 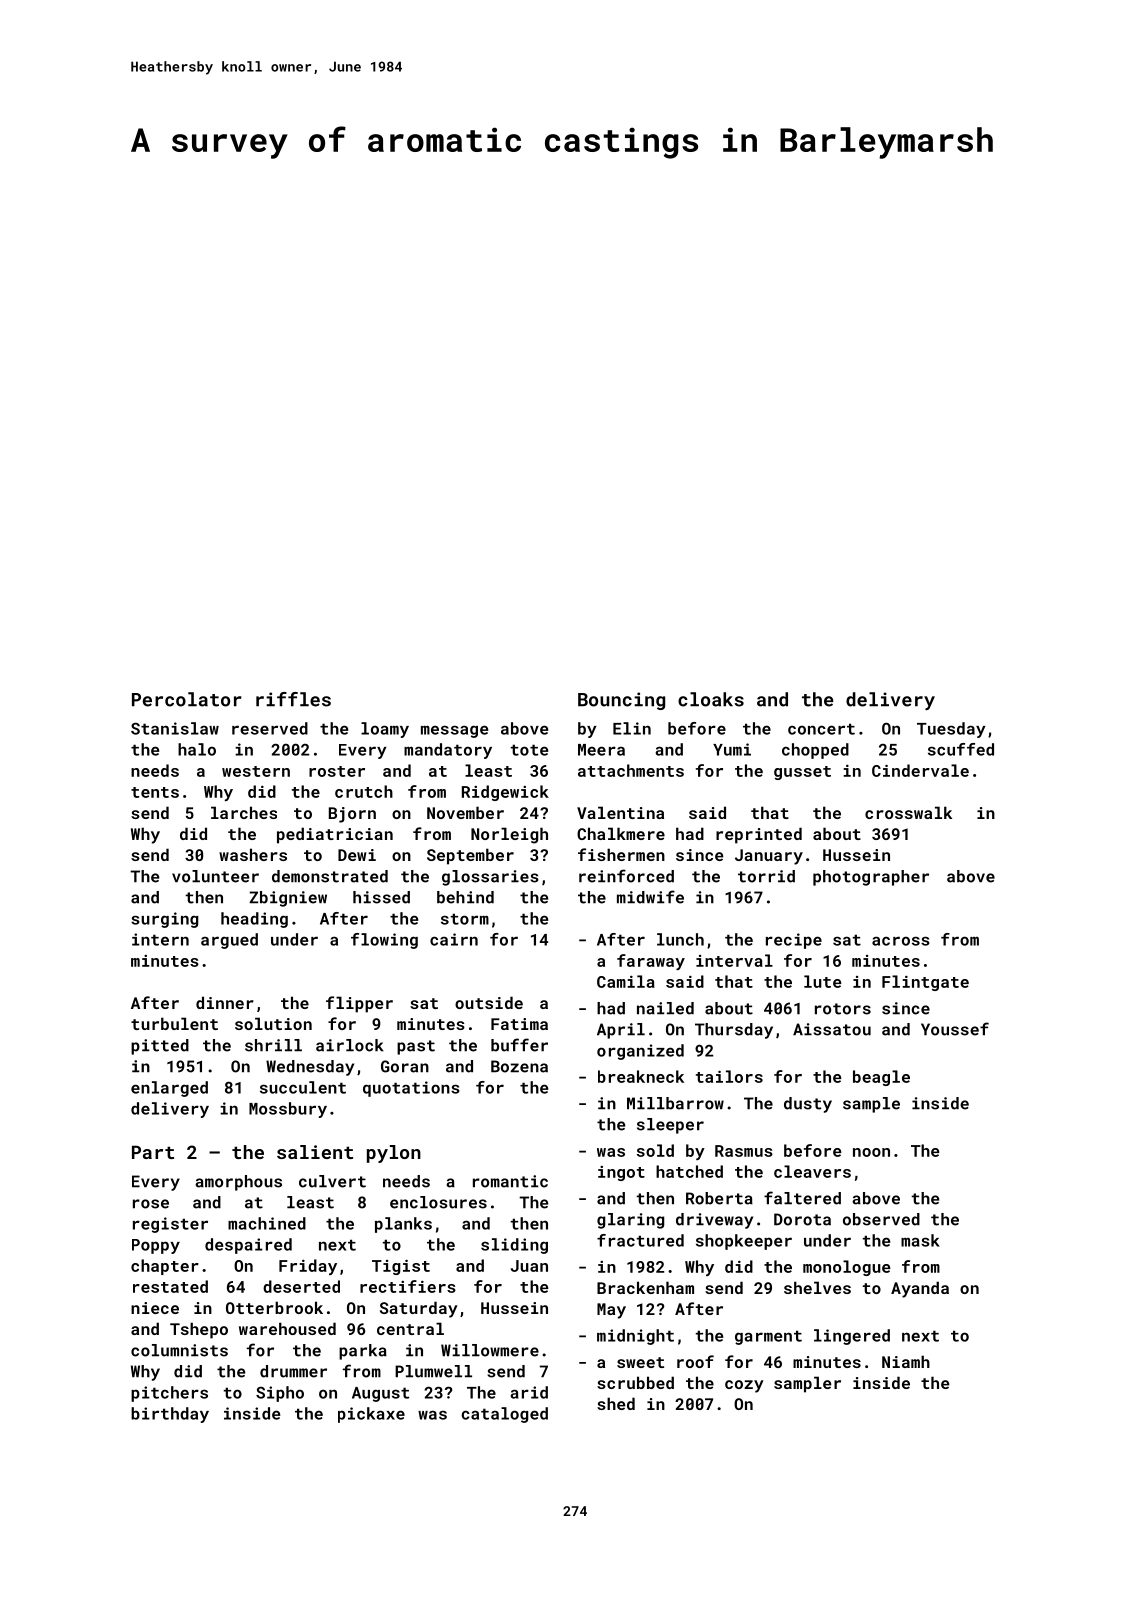 What do you see at coordinates (337, 771) in the screenshot?
I see `roster` at bounding box center [337, 771].
